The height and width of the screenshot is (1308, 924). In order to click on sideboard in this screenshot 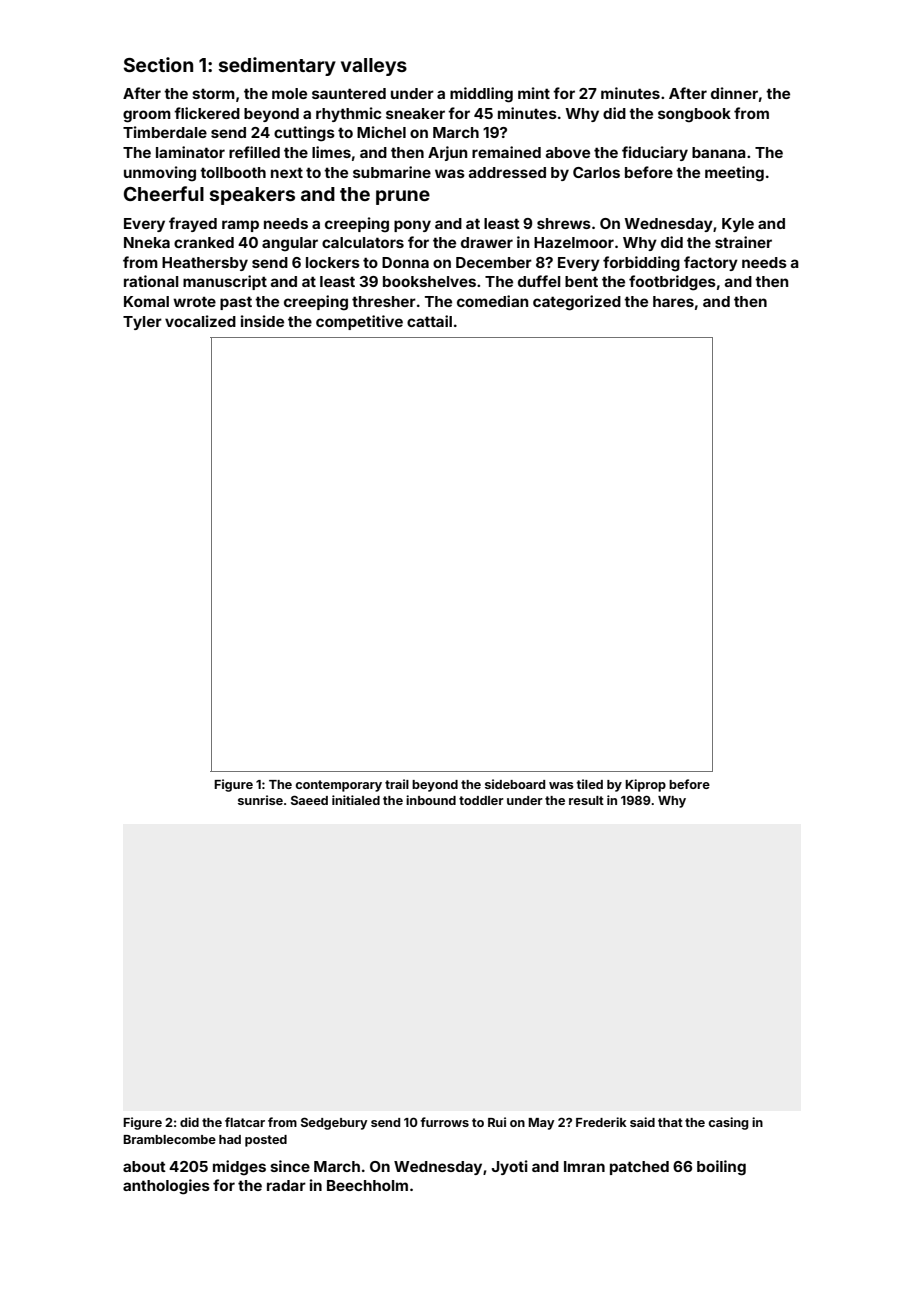, I will do `click(515, 784)`.
